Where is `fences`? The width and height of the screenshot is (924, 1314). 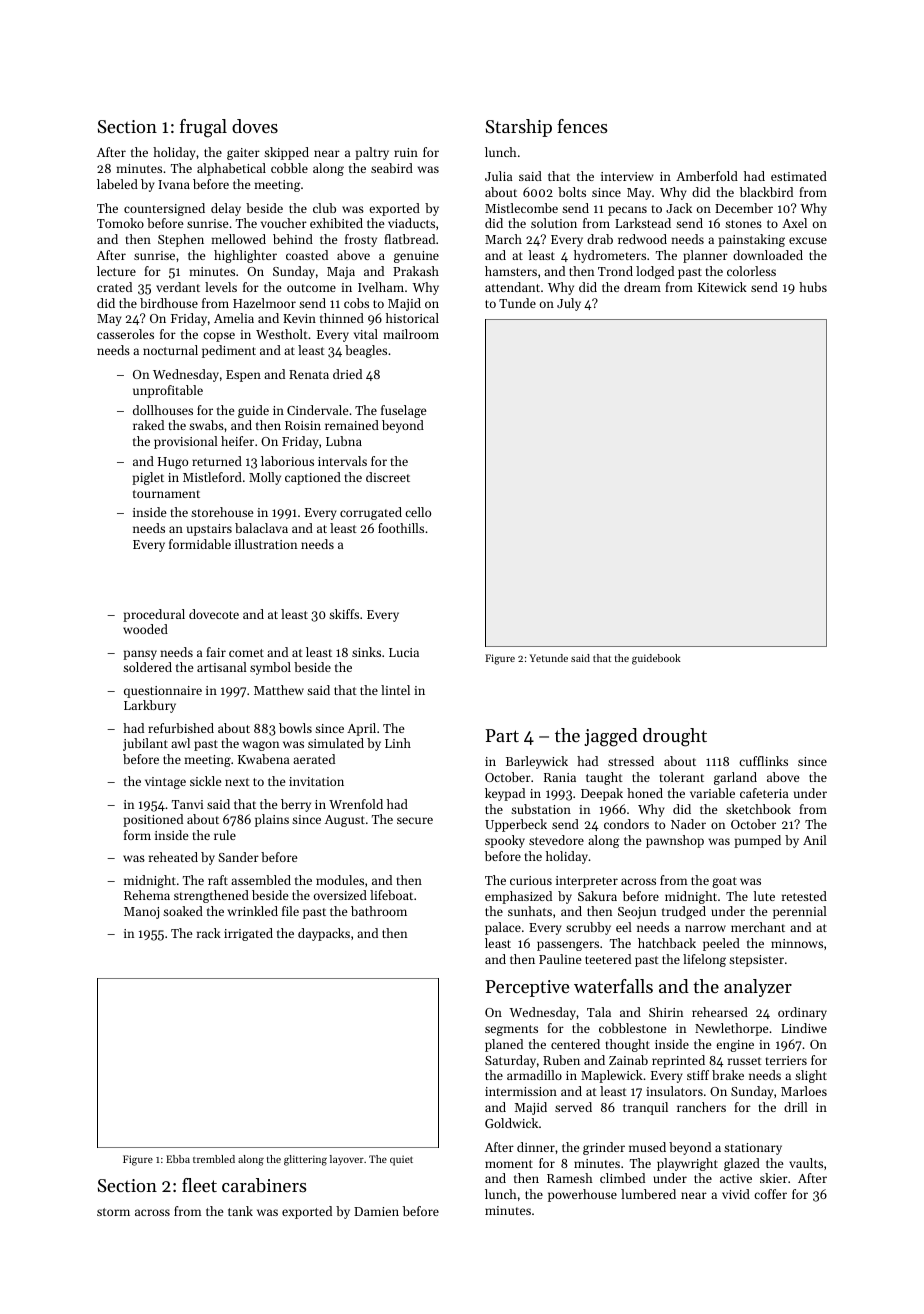
fences is located at coordinates (582, 126).
